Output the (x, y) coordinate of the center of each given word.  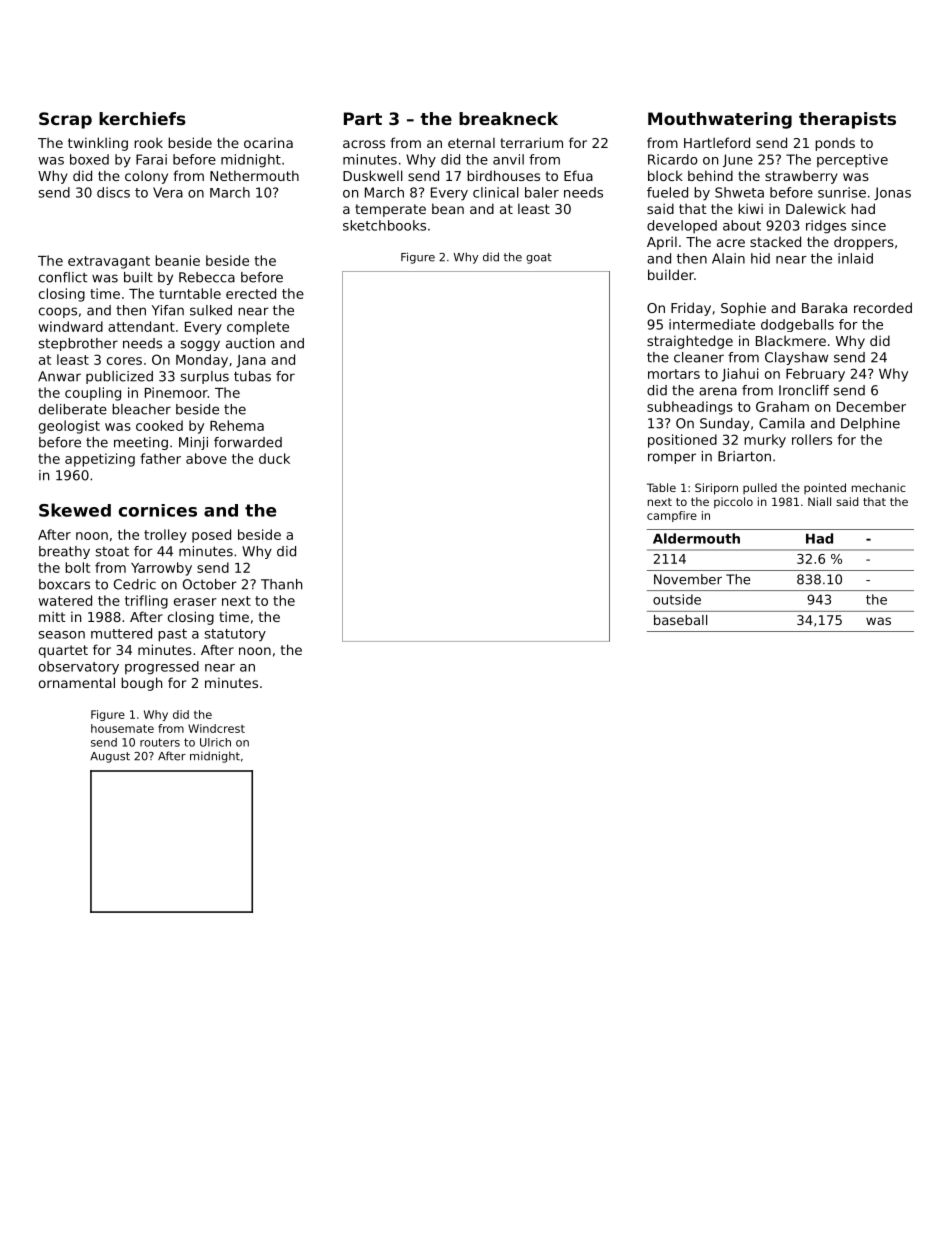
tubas (252, 376)
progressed (162, 668)
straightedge (690, 342)
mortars (674, 374)
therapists (847, 120)
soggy (200, 345)
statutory (235, 635)
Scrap (65, 120)
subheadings (690, 408)
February (815, 375)
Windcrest (216, 728)
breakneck (508, 118)
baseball (680, 620)
